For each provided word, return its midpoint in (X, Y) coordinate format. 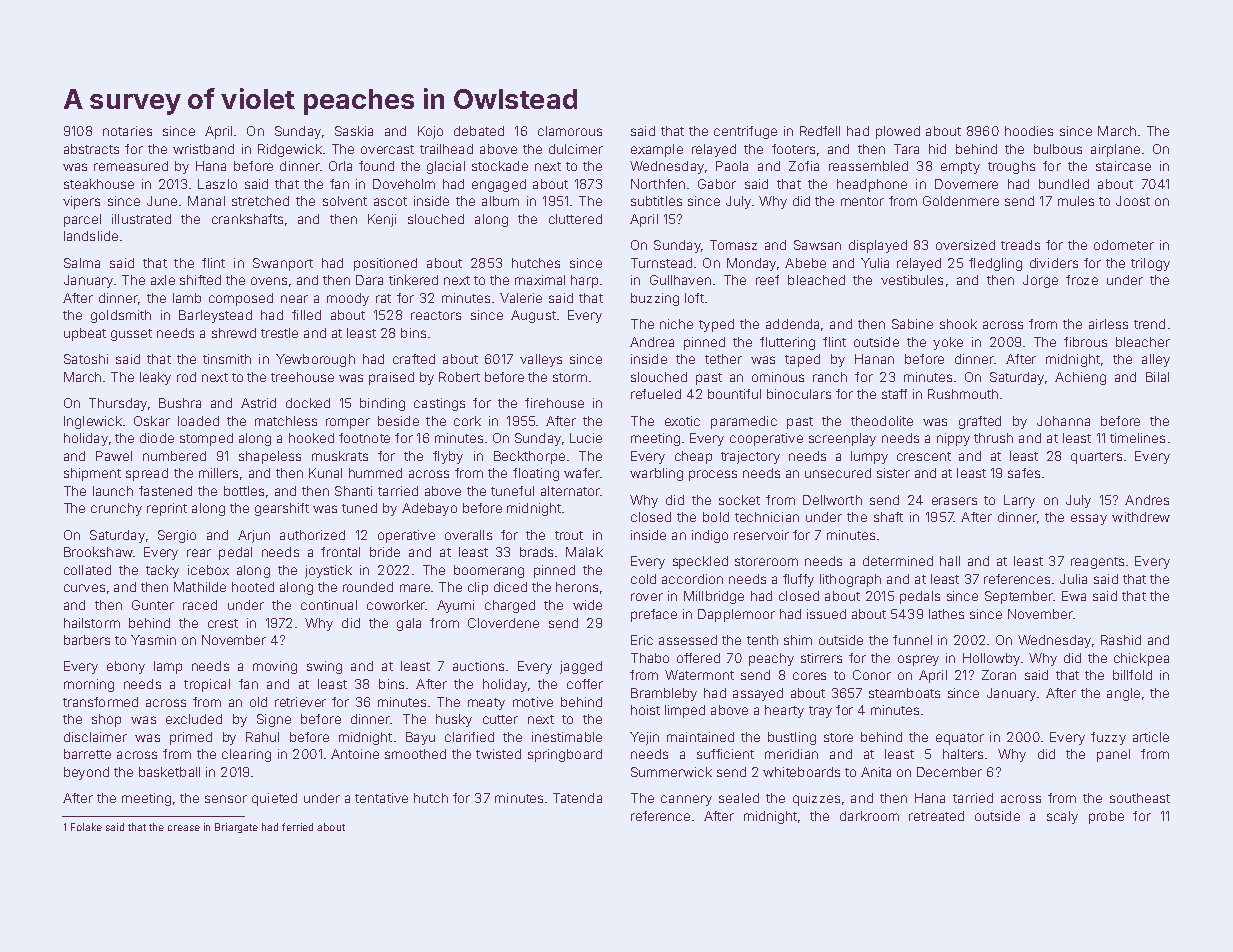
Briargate (236, 828)
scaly (1062, 817)
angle (1123, 694)
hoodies (1029, 131)
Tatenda (577, 798)
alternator (570, 491)
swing (324, 667)
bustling (792, 738)
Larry (1019, 501)
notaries (127, 131)
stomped (206, 439)
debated (479, 131)
